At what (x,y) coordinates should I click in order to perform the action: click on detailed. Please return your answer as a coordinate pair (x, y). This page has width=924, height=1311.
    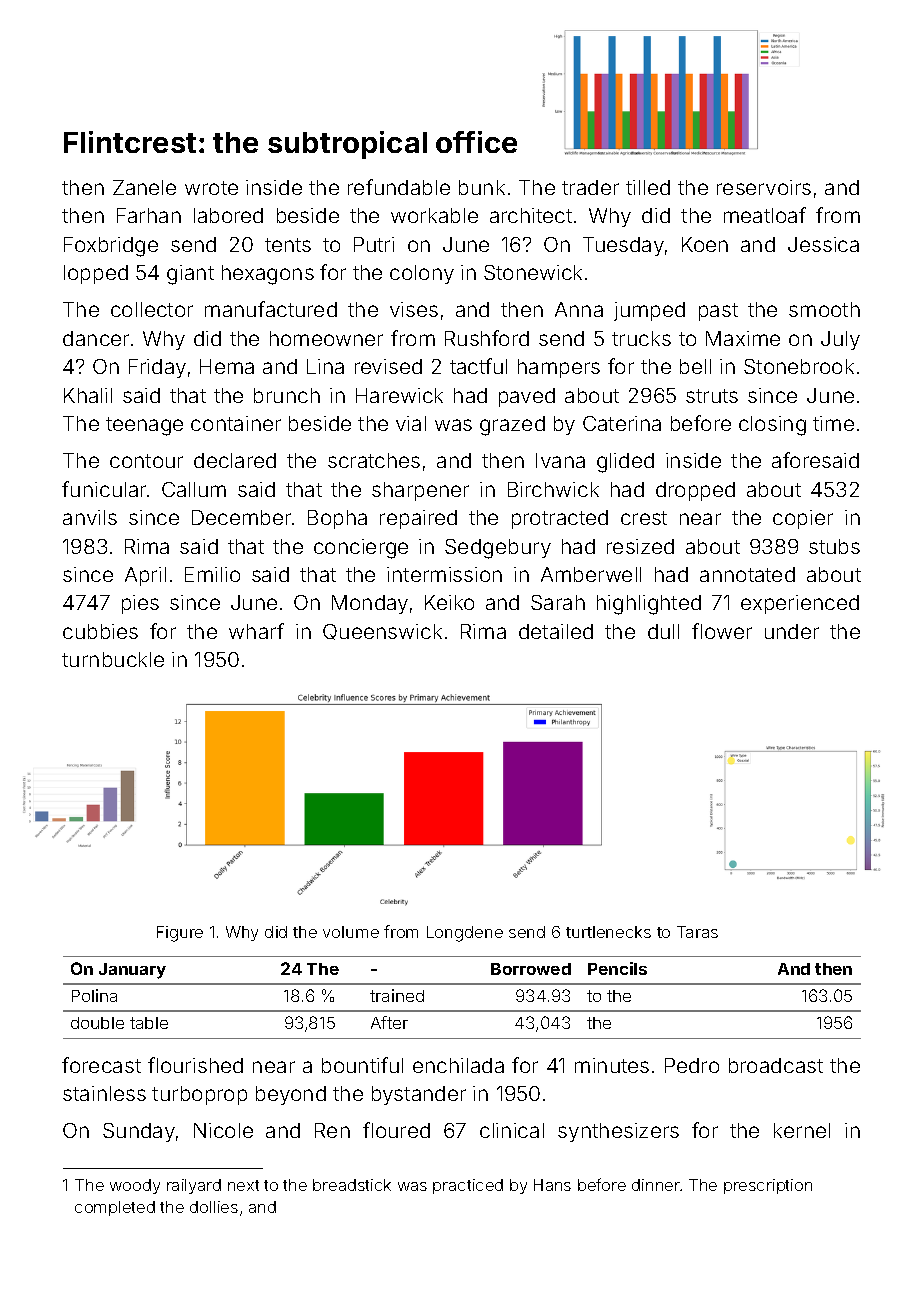
    Looking at the image, I should click on (556, 631).
